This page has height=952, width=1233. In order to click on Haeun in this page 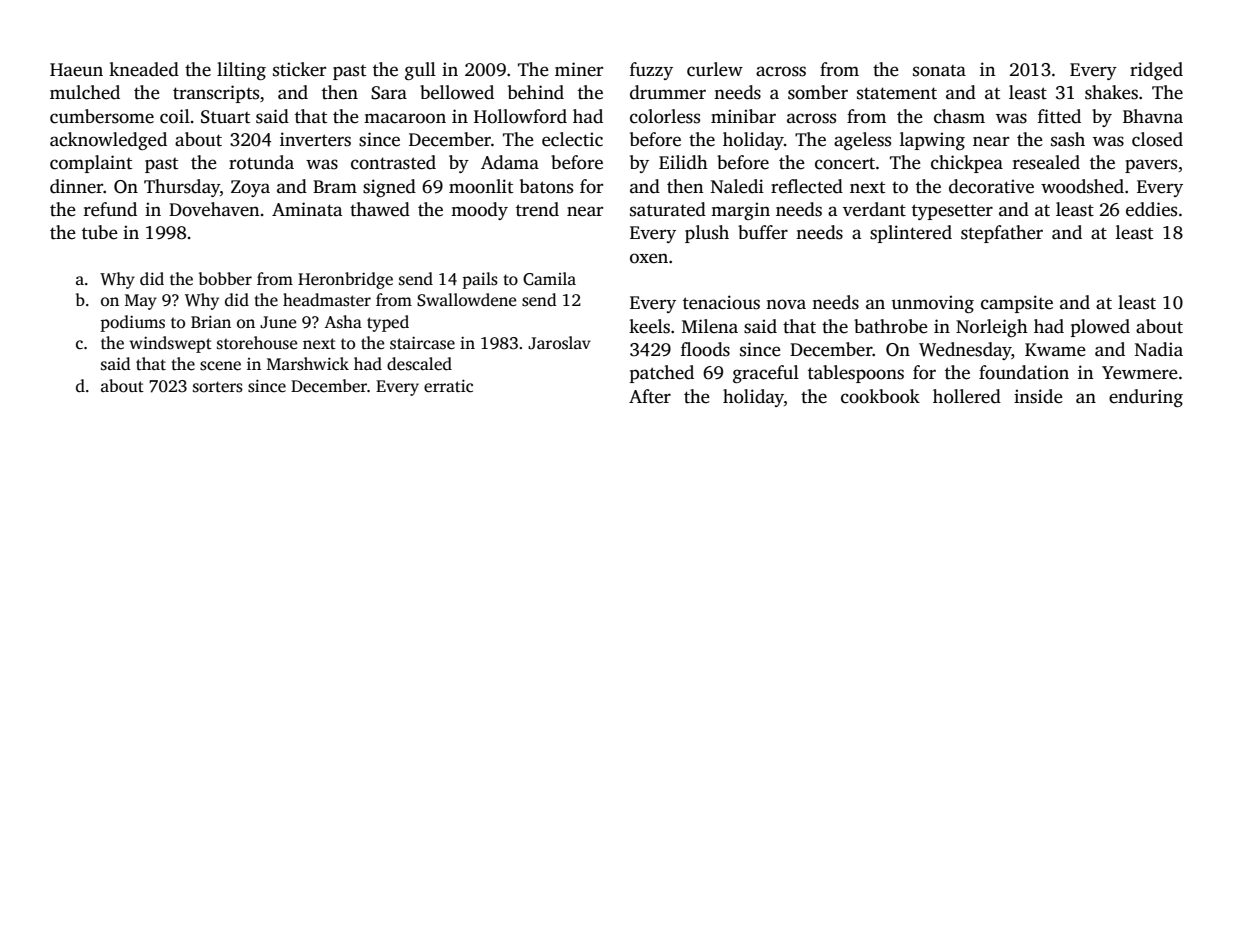, I will do `click(76, 70)`.
